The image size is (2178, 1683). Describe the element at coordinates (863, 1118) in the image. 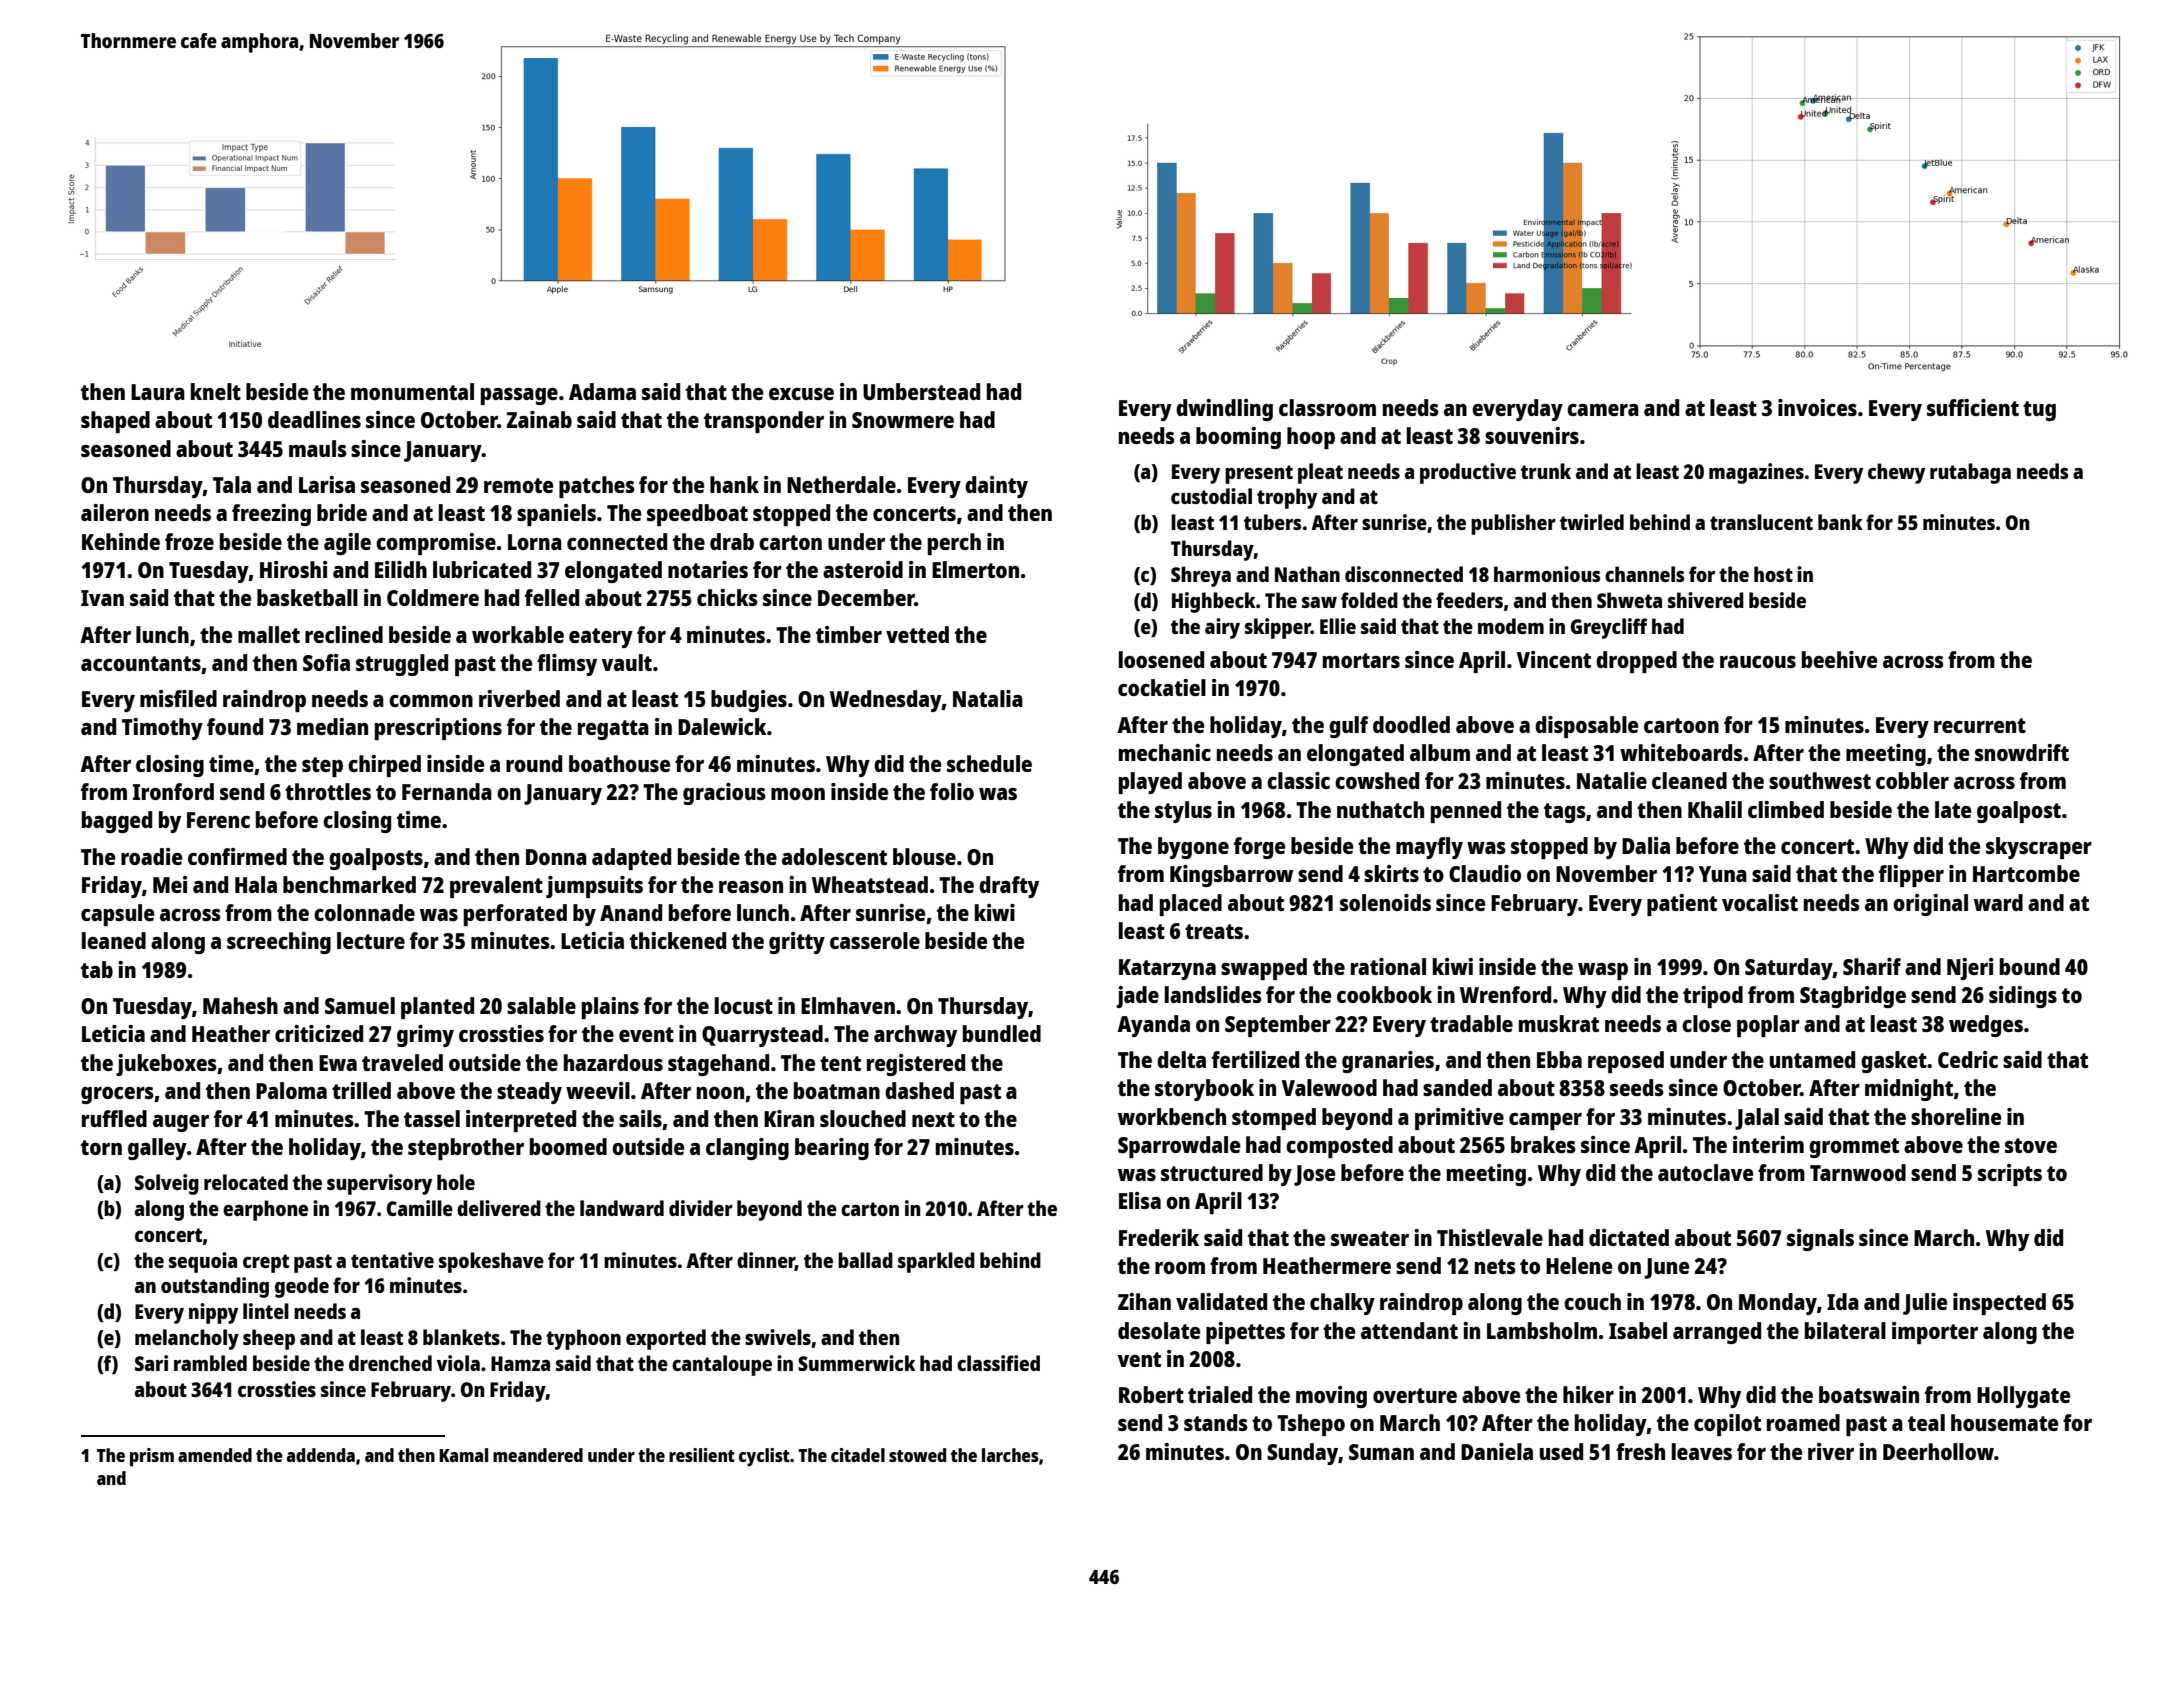

I see `slouched` at that location.
